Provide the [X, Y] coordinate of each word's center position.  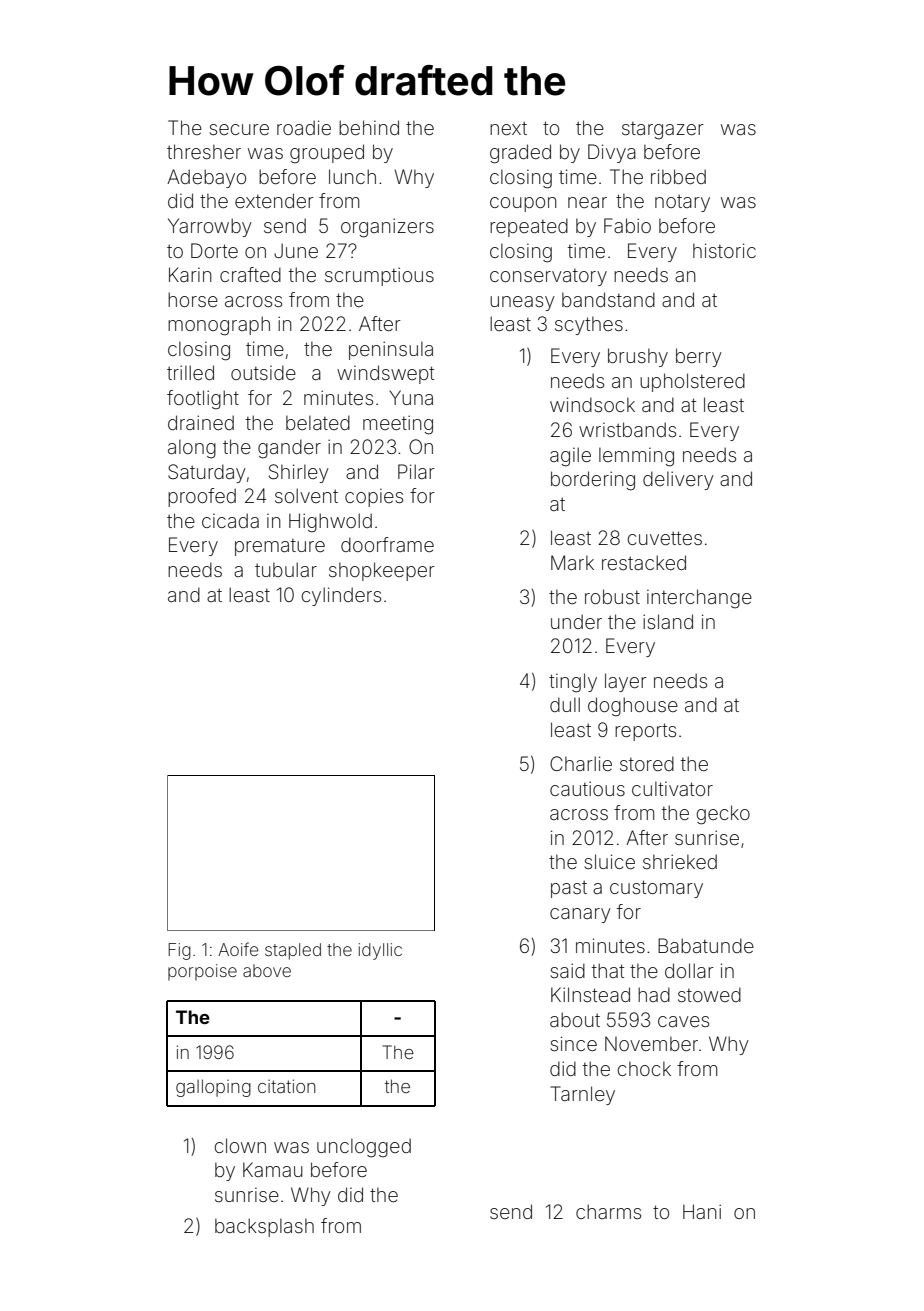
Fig [180, 951]
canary [580, 915]
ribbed [678, 176]
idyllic [380, 951]
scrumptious [379, 276]
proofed [202, 497]
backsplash [264, 1227]
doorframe [387, 544]
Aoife [238, 949]
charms [608, 1211]
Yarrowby [210, 227]
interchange [699, 599]
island [668, 621]
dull [565, 704]
